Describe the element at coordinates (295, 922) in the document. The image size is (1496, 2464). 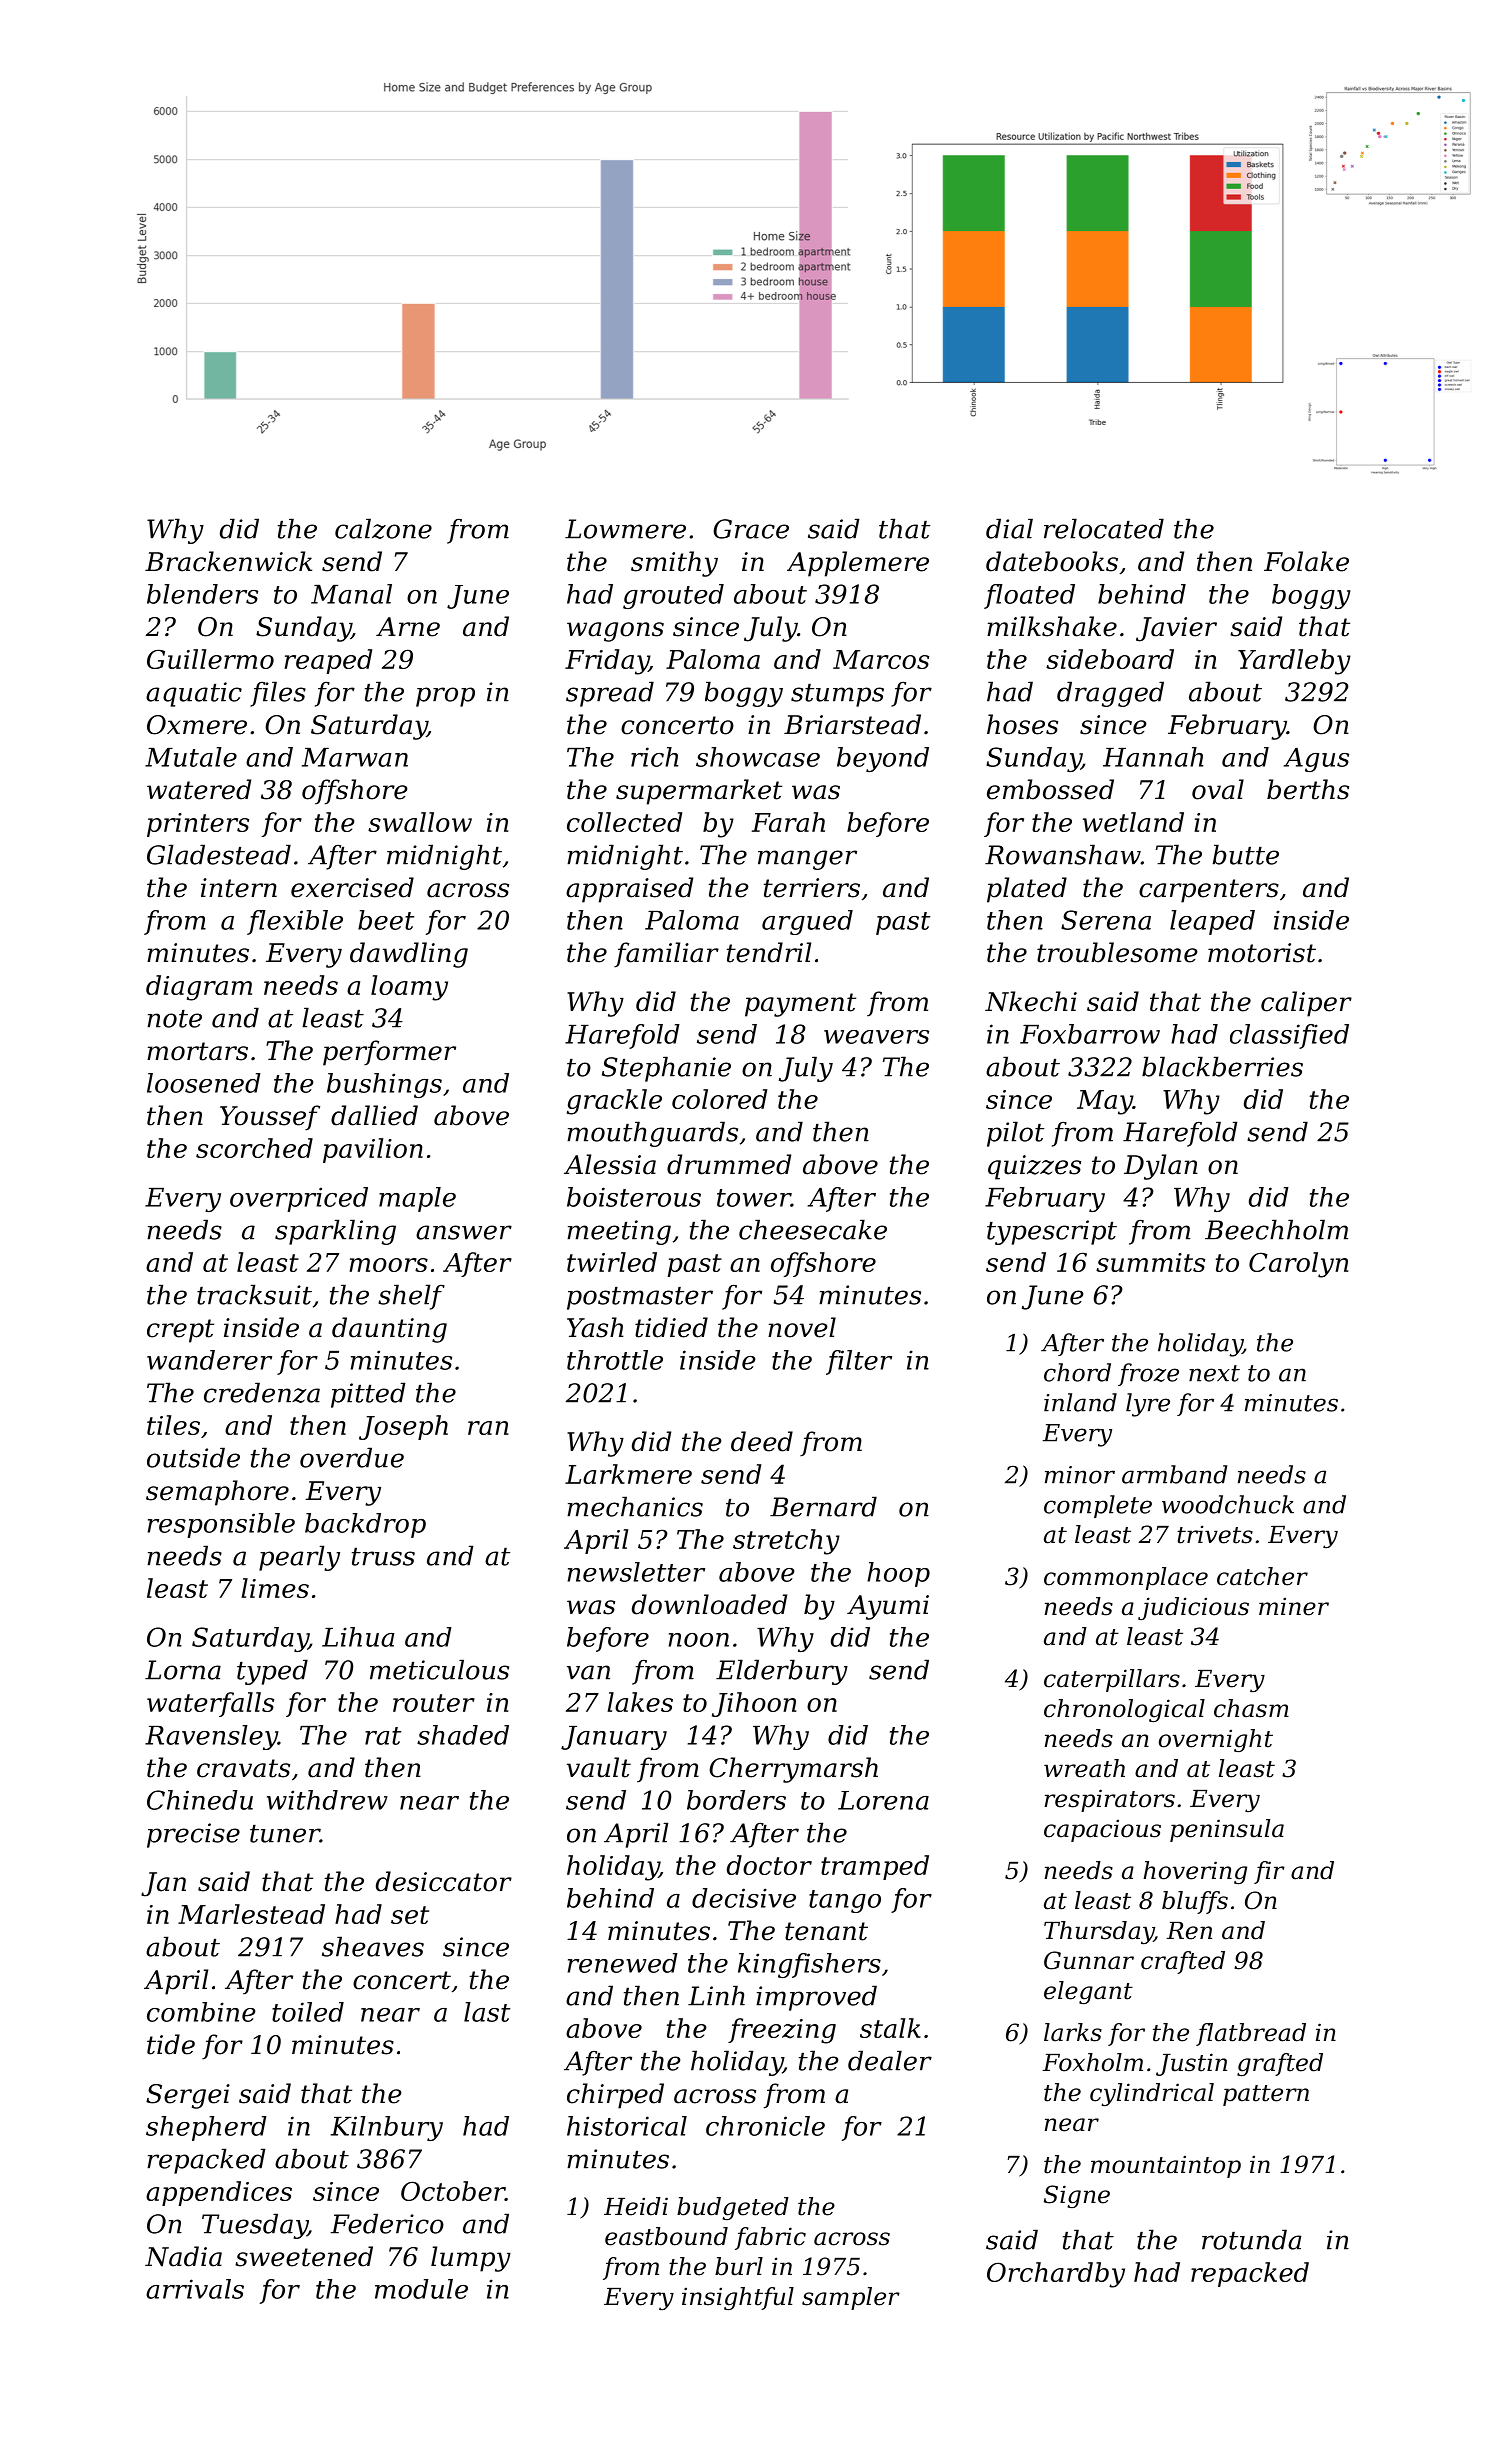
I see `flexible` at that location.
